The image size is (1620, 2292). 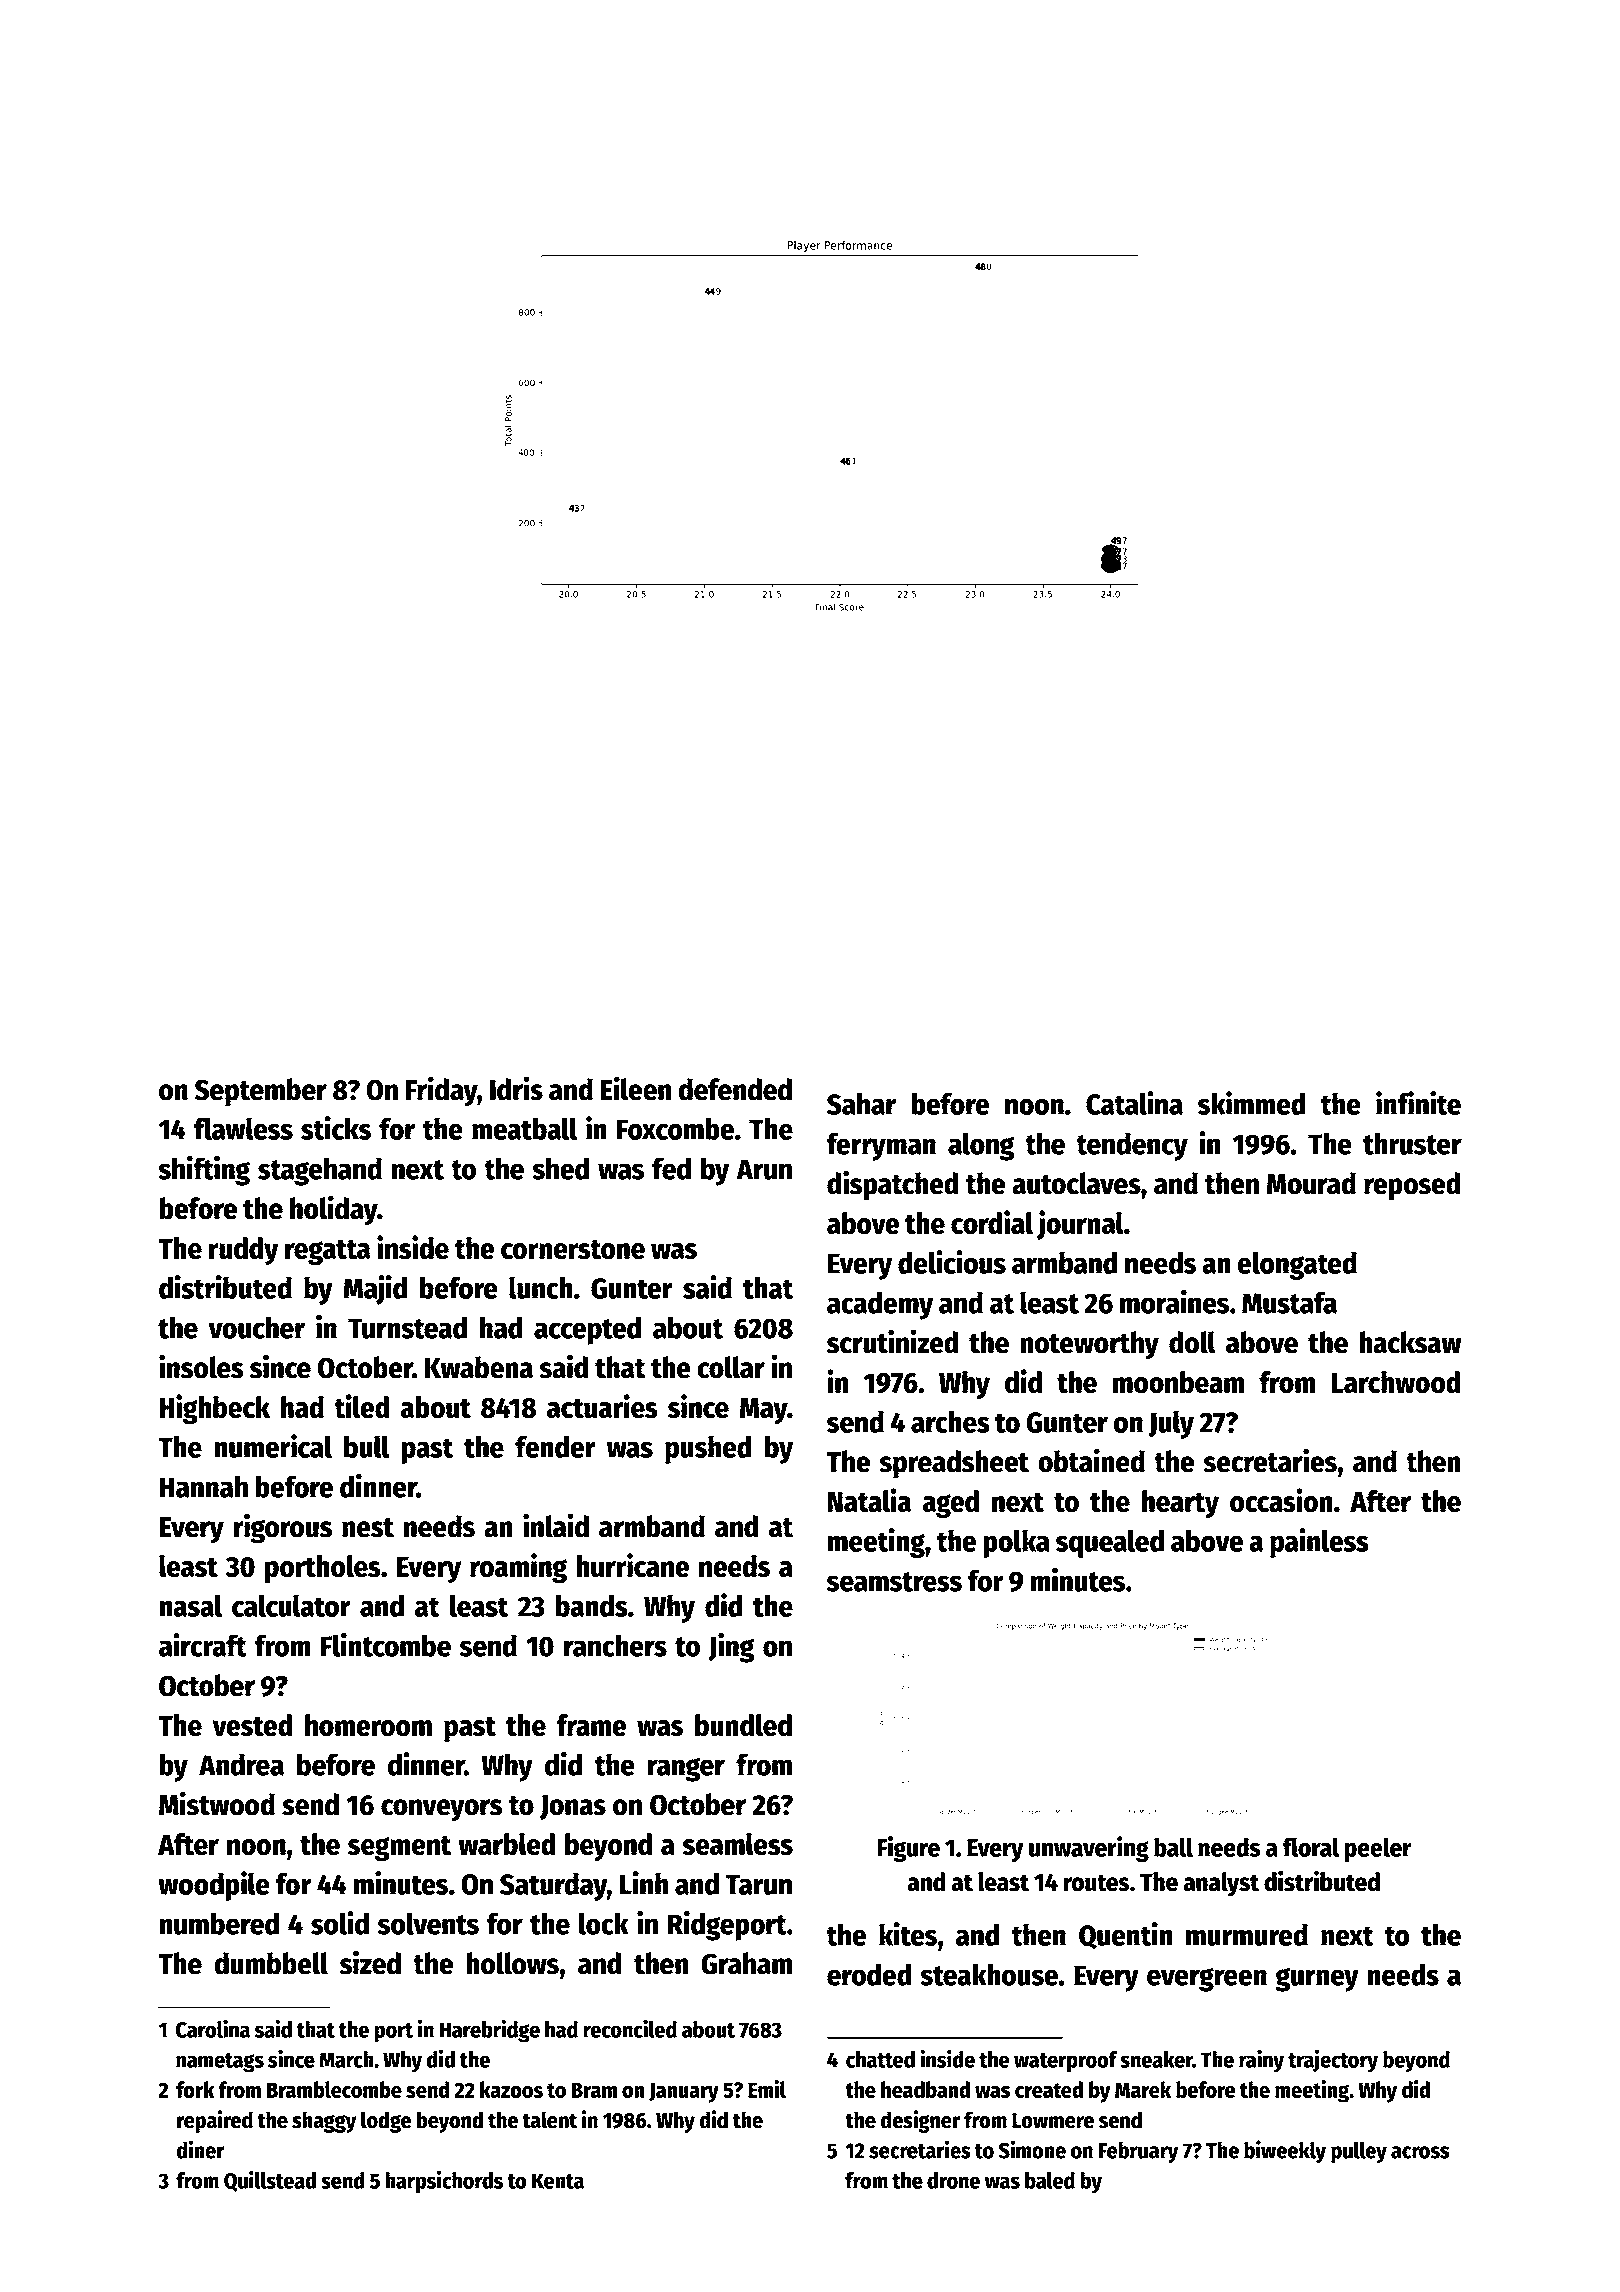 What do you see at coordinates (256, 1327) in the screenshot?
I see `voucher` at bounding box center [256, 1327].
